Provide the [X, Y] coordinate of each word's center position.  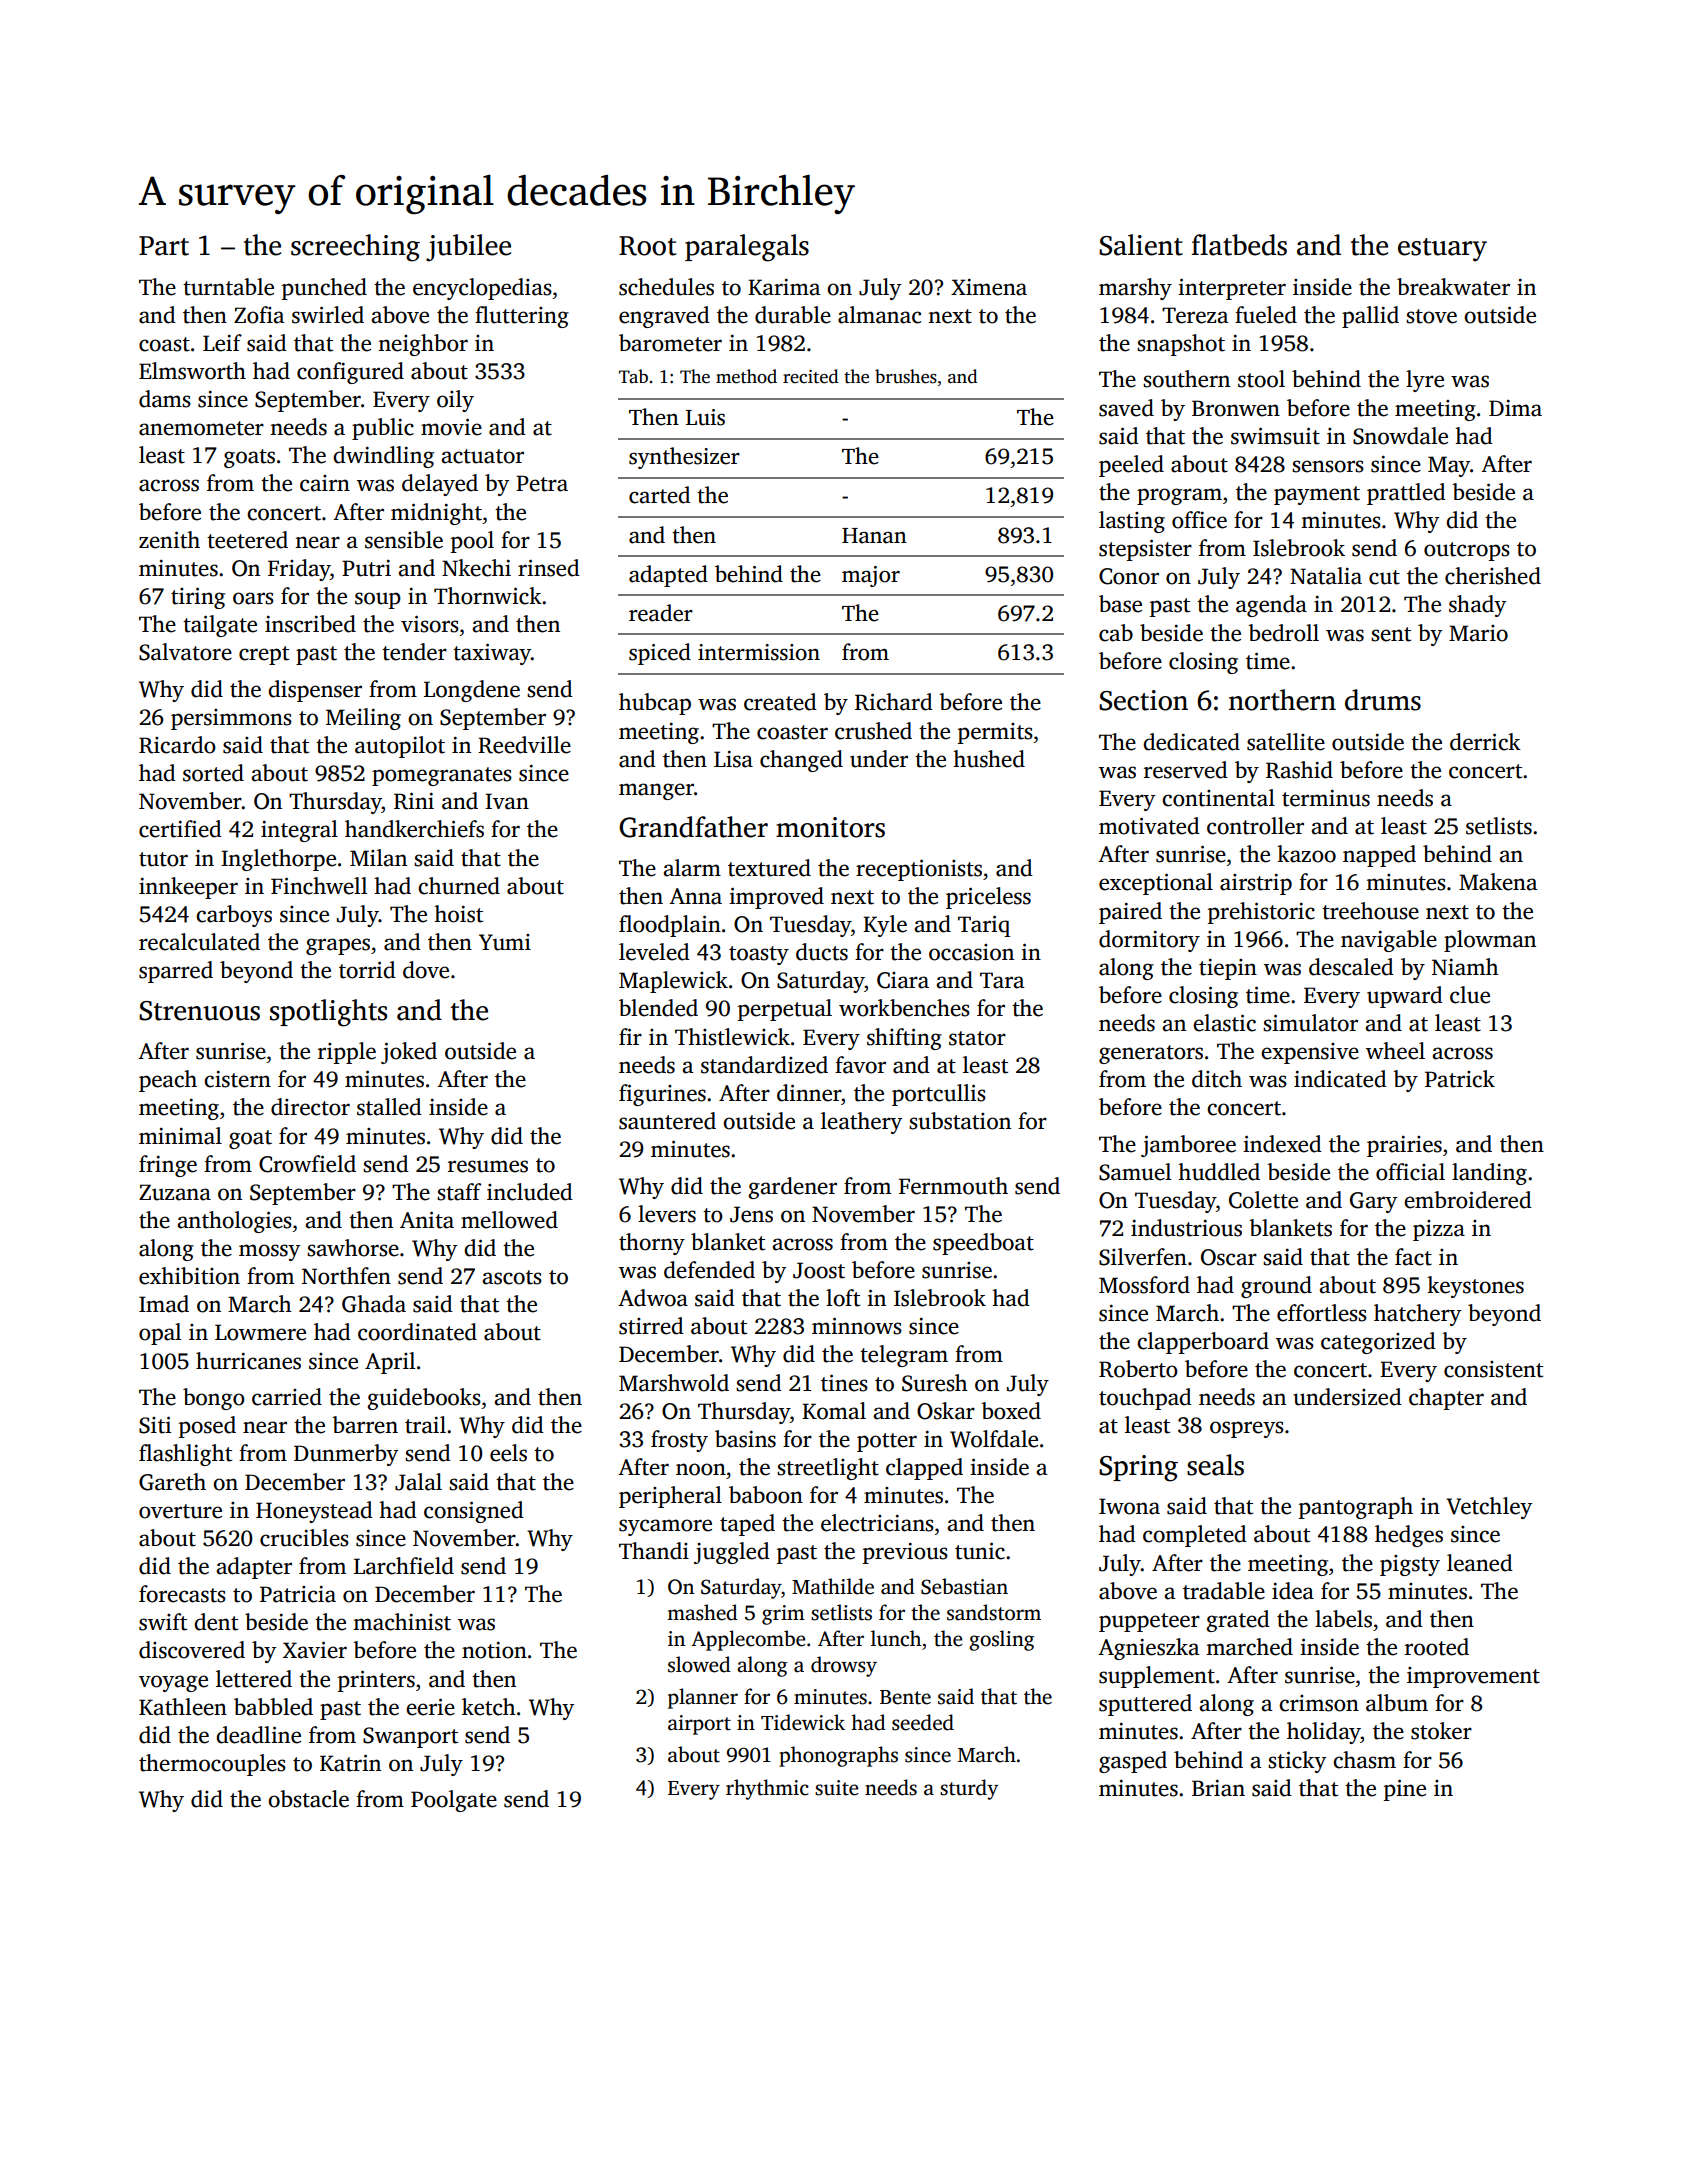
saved [1126, 408]
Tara [1002, 980]
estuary [1442, 250]
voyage [173, 1683]
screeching [355, 248]
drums [1383, 700]
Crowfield [307, 1164]
